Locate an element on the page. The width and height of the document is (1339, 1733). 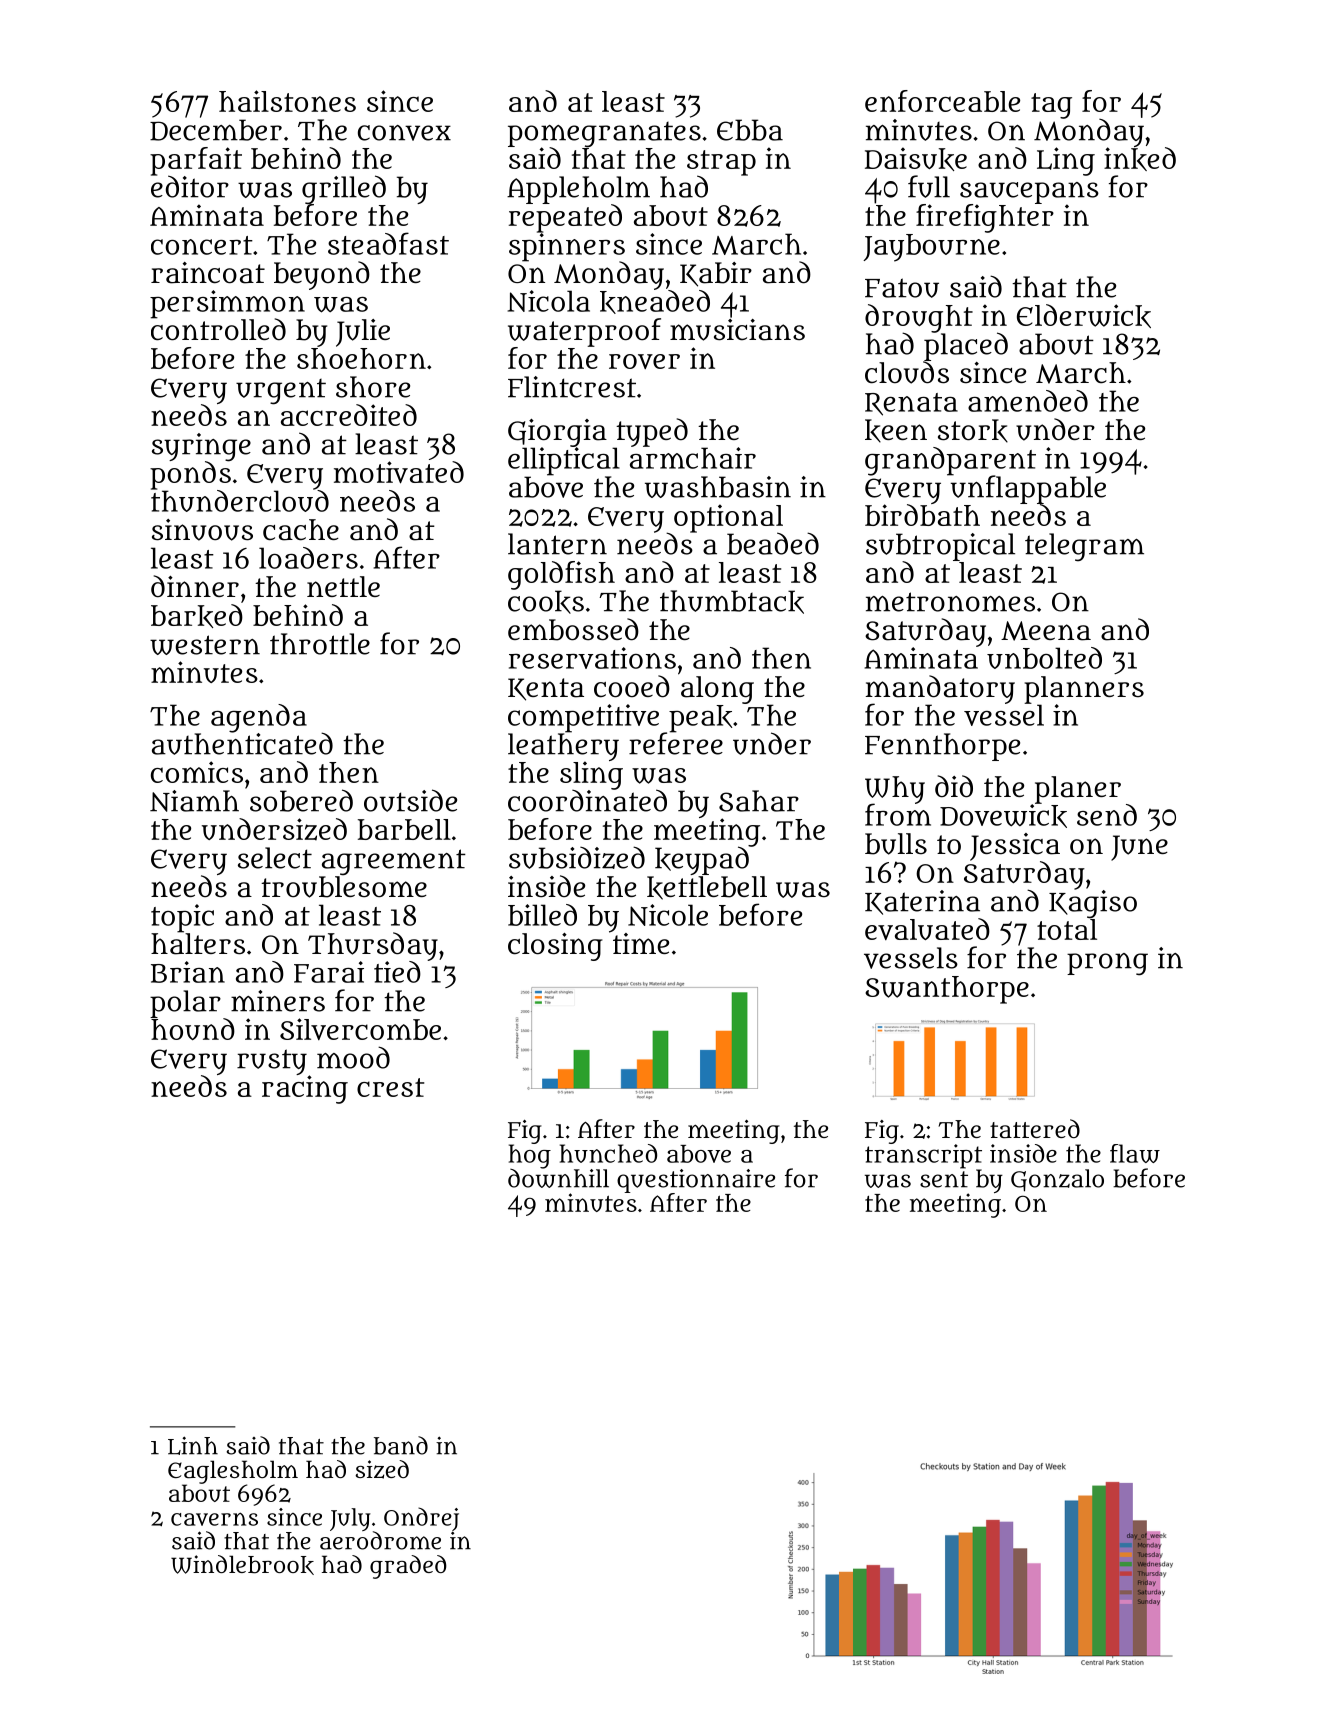
strap is located at coordinates (721, 163).
